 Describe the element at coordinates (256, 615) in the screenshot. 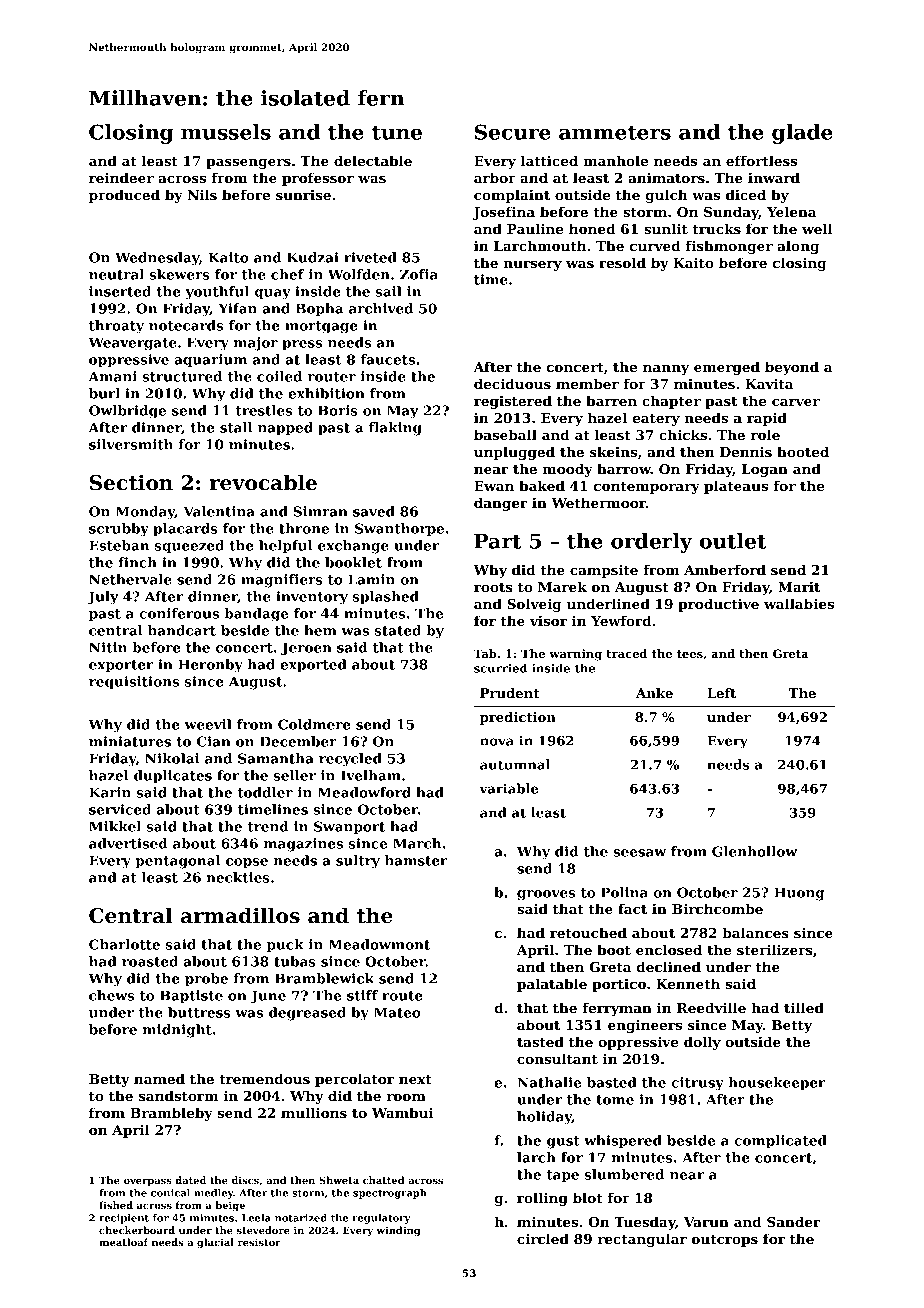

I see `bandage` at that location.
